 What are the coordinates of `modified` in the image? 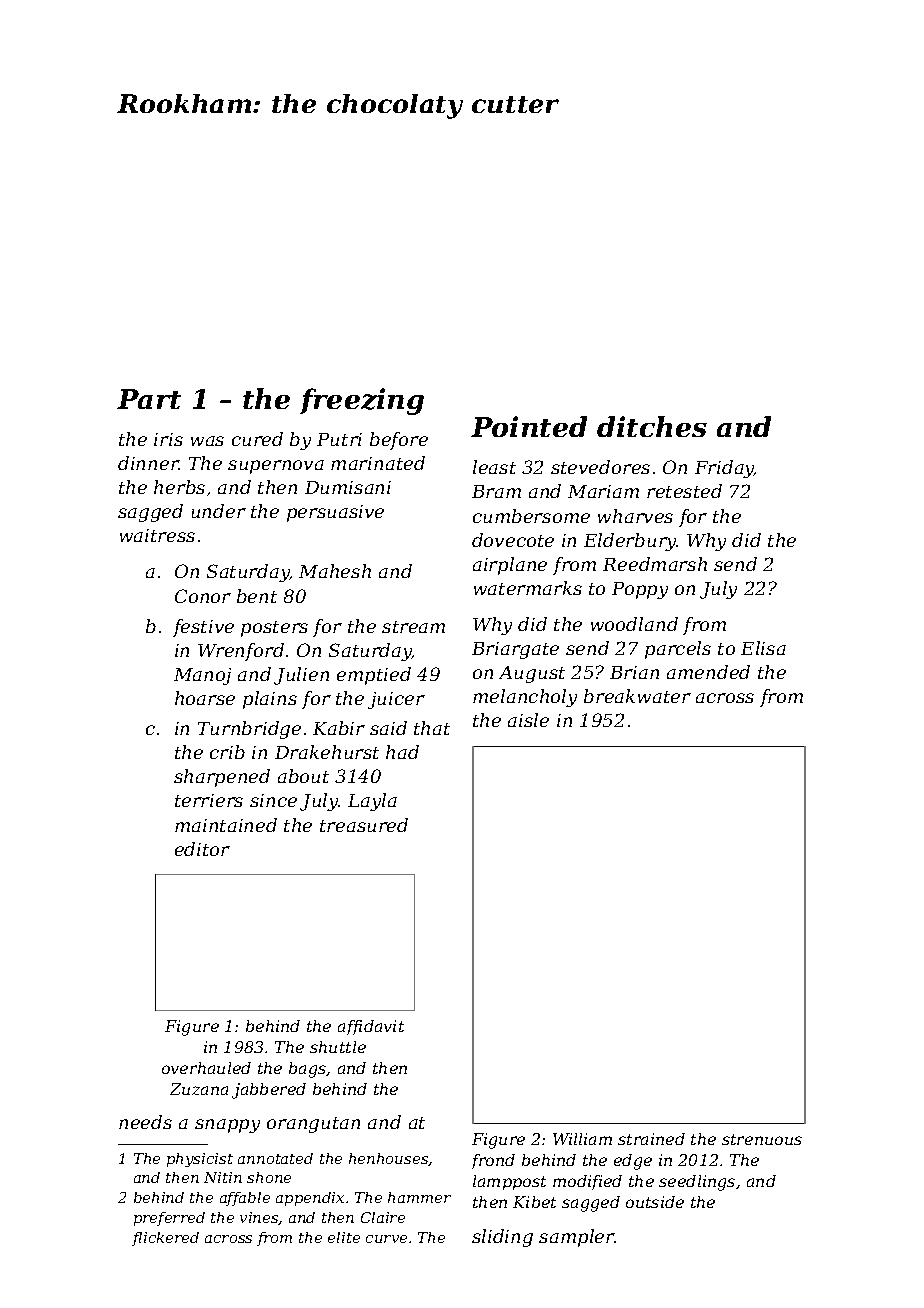 It's located at (587, 1182).
